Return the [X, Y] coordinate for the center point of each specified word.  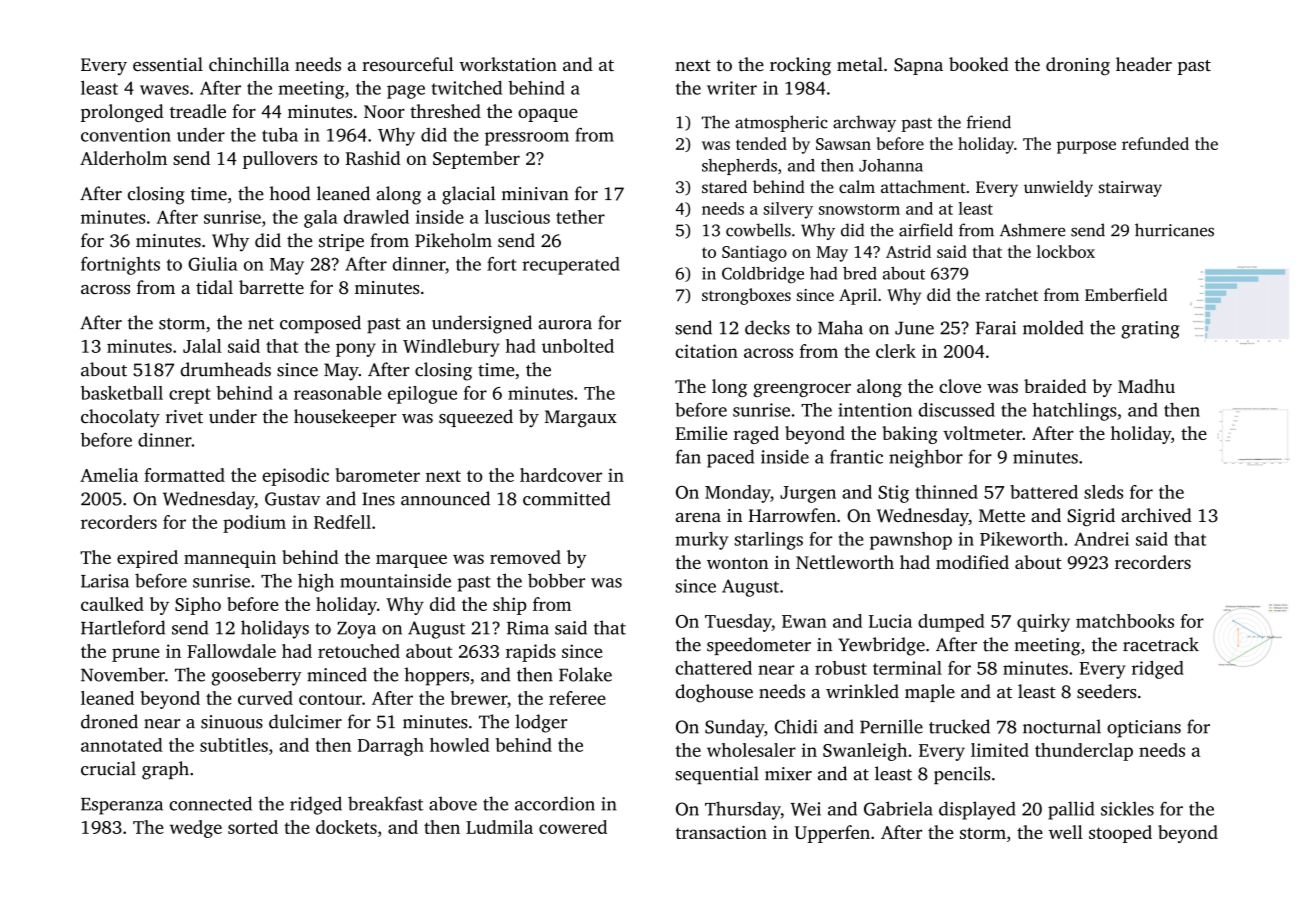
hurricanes [1174, 230]
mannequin [230, 559]
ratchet [1011, 294]
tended [761, 143]
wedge [196, 829]
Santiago [754, 253]
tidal [214, 287]
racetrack [1161, 644]
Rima [528, 628]
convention [126, 135]
